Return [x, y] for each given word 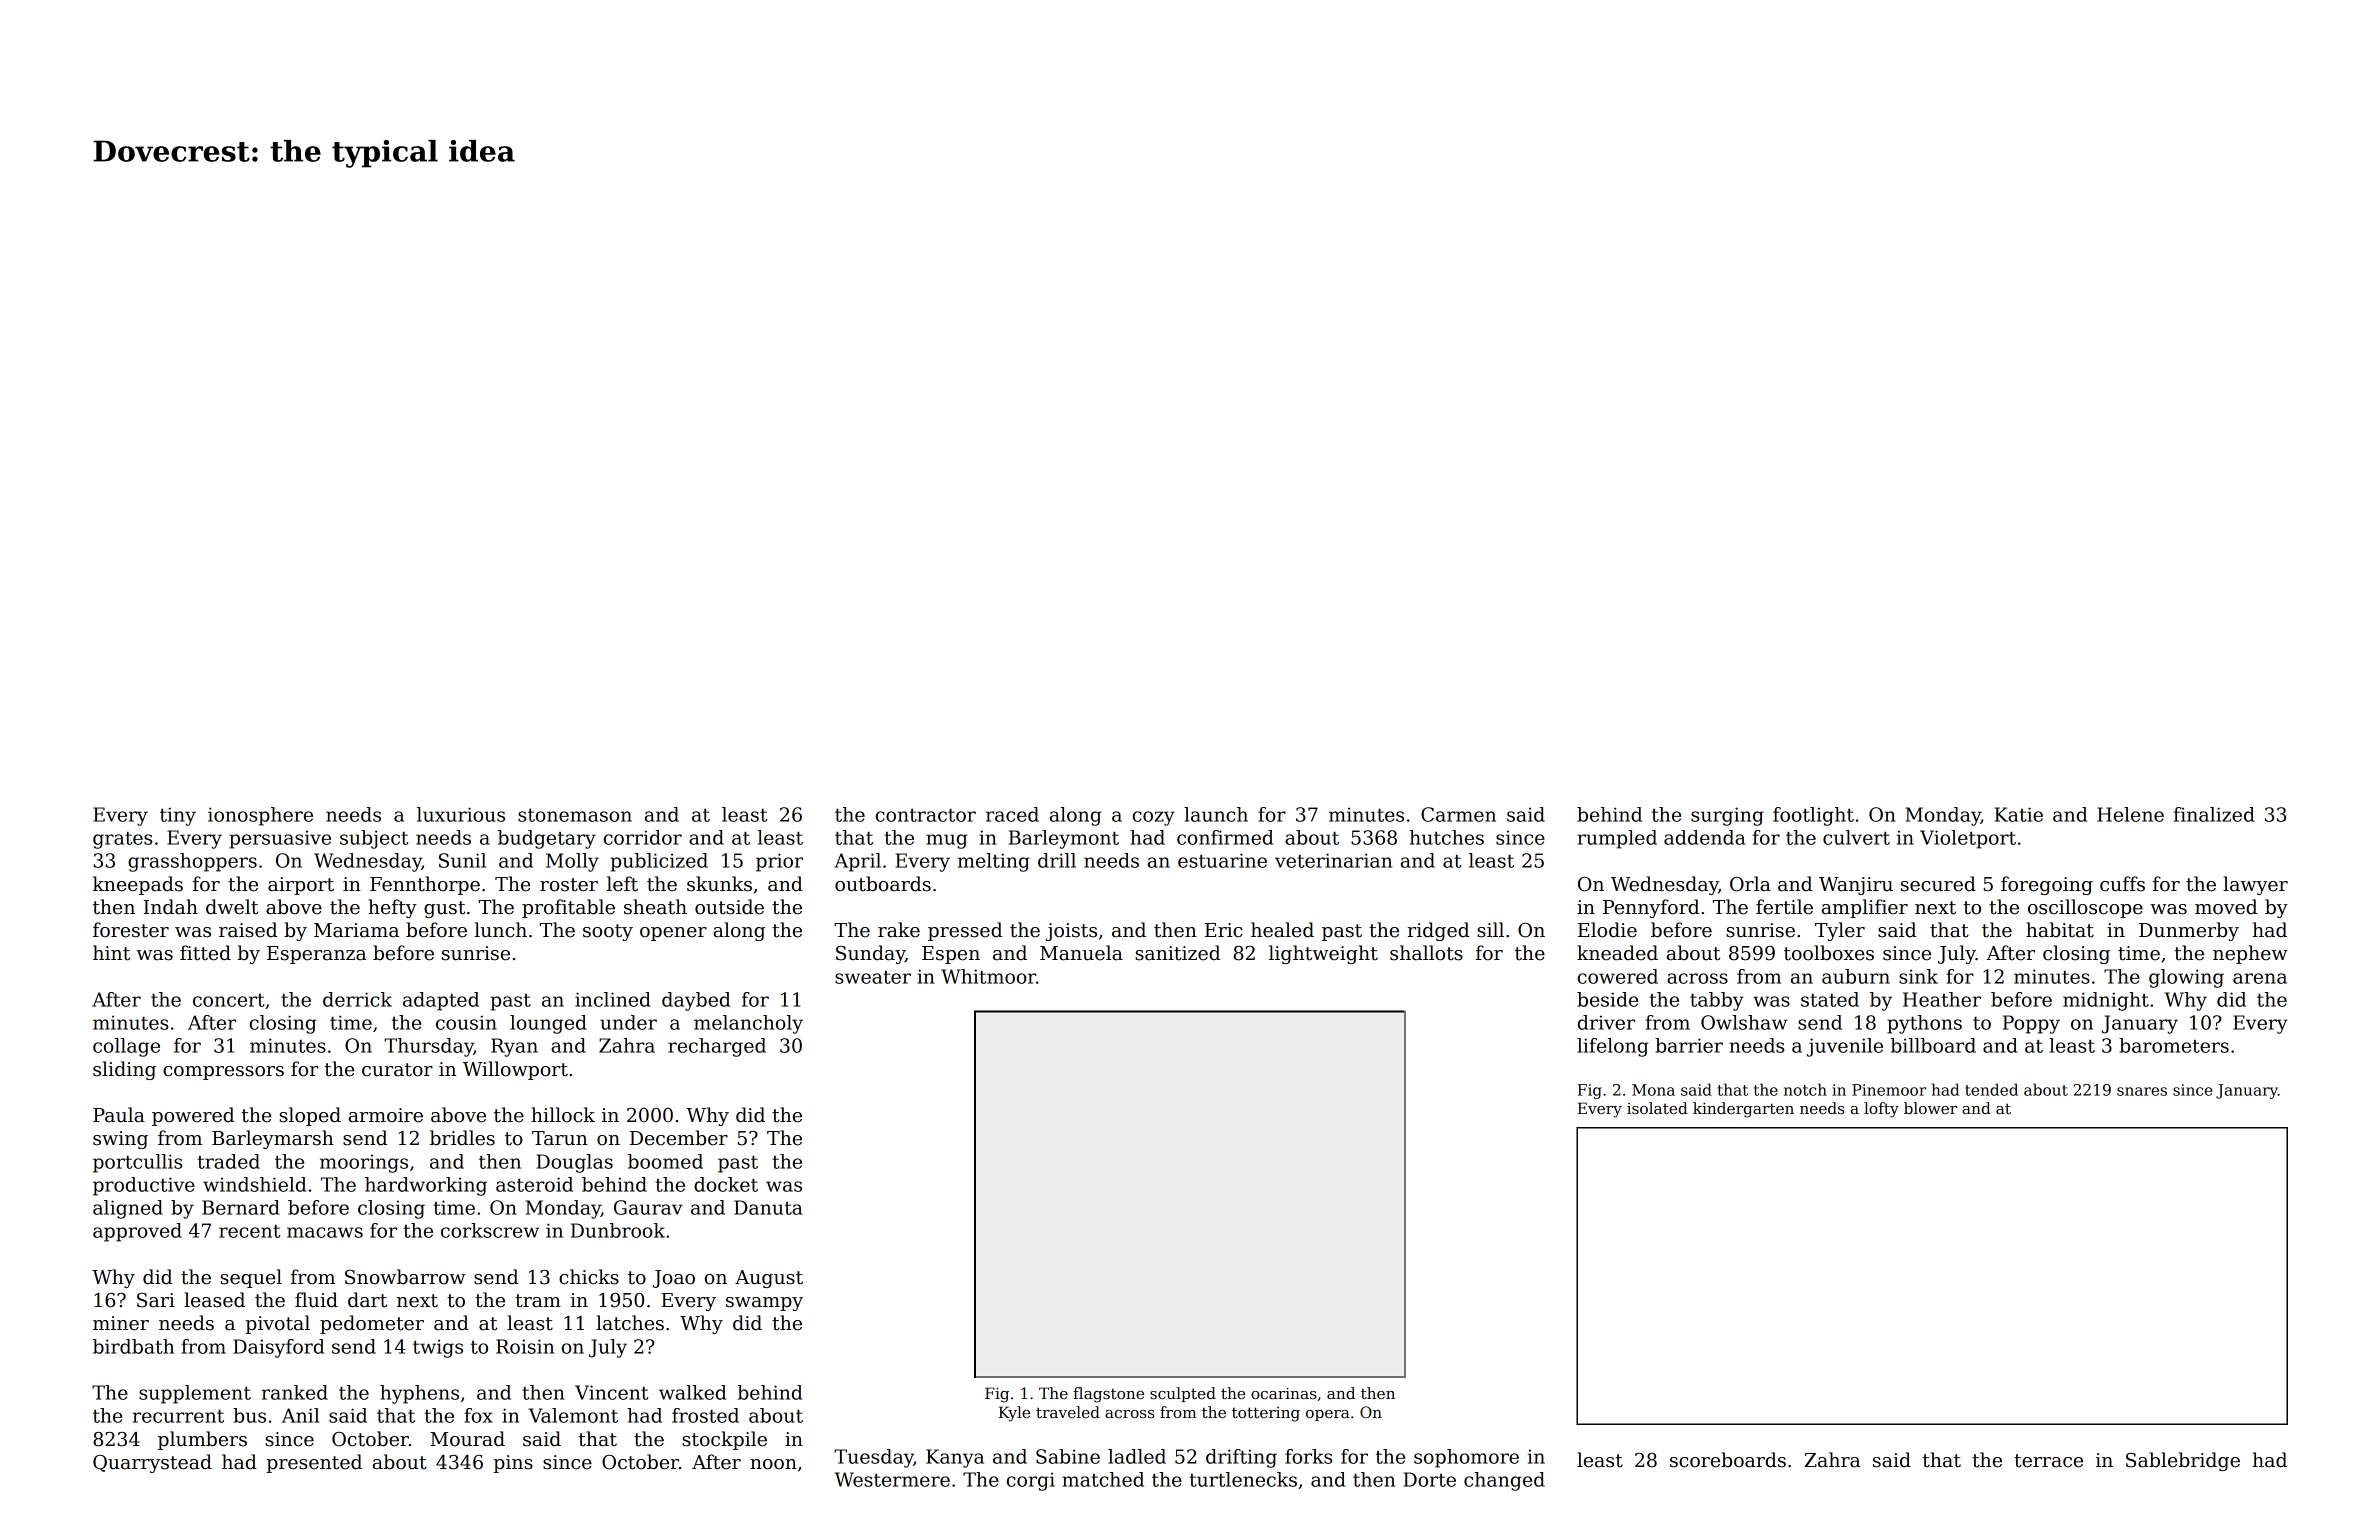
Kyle [1014, 1414]
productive [144, 1186]
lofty [1881, 1110]
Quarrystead [152, 1463]
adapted [441, 1001]
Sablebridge [2183, 1461]
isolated [1657, 1108]
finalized [2214, 814]
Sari [156, 1300]
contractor [926, 815]
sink [1918, 976]
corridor [643, 837]
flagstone [1108, 1395]
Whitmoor [988, 976]
